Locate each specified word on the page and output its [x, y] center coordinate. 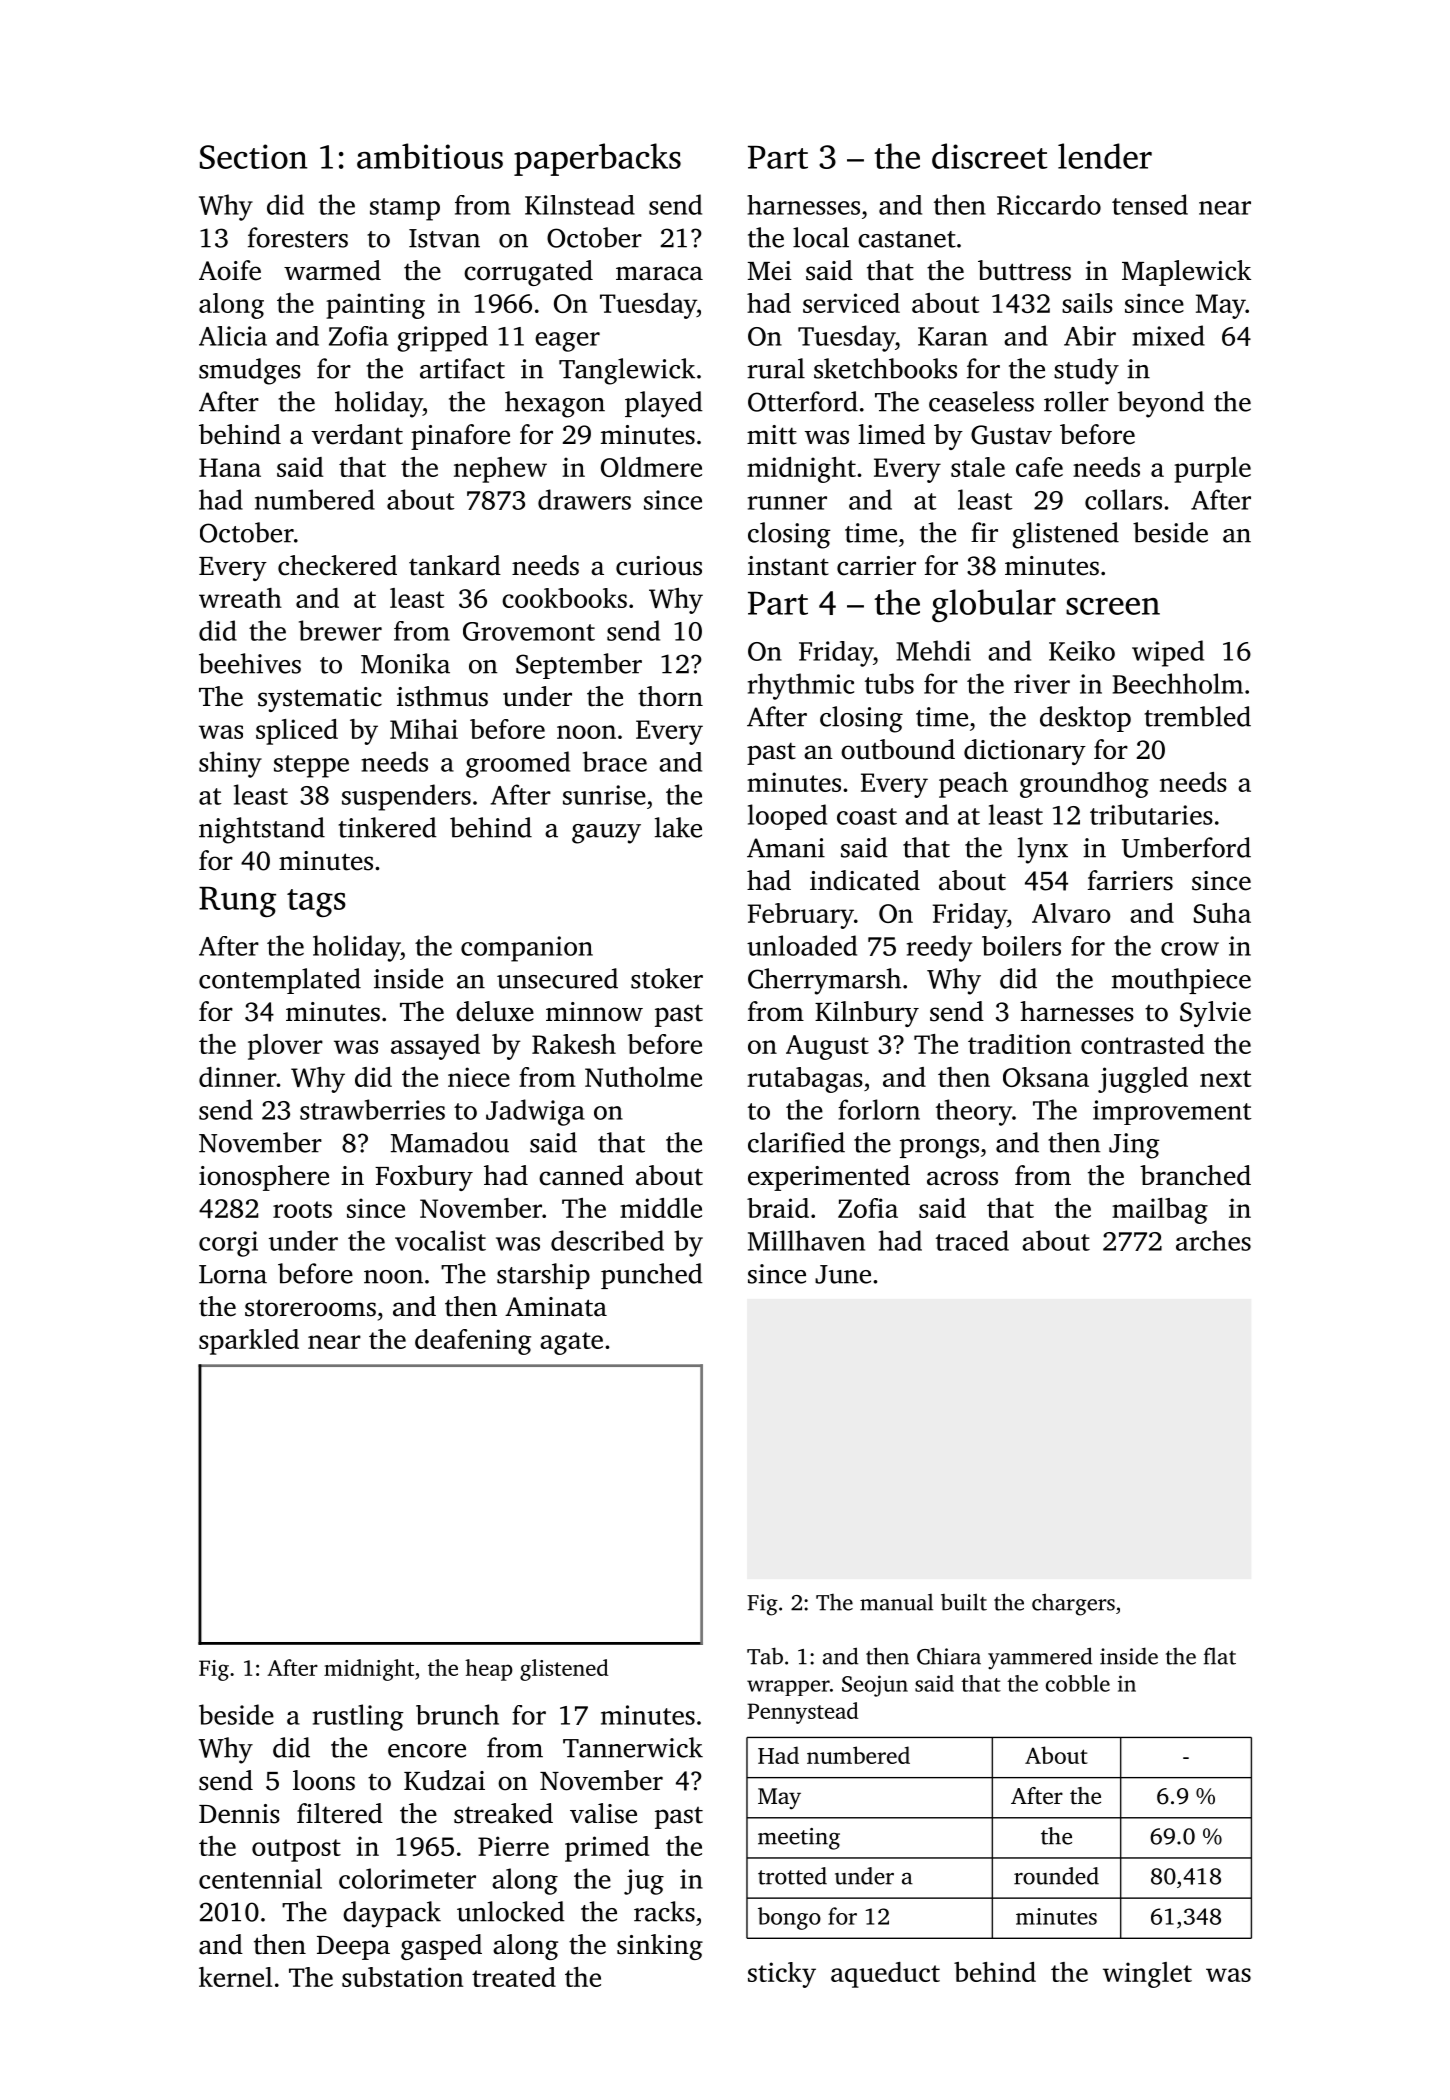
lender [1105, 156]
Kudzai [444, 1780]
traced [972, 1240]
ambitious [430, 156]
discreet [989, 156]
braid [778, 1208]
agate [571, 1343]
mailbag [1160, 1211]
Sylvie [1215, 1014]
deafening [473, 1342]
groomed [518, 764]
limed [891, 434]
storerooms [310, 1308]
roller [1076, 401]
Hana [230, 467]
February [801, 916]
